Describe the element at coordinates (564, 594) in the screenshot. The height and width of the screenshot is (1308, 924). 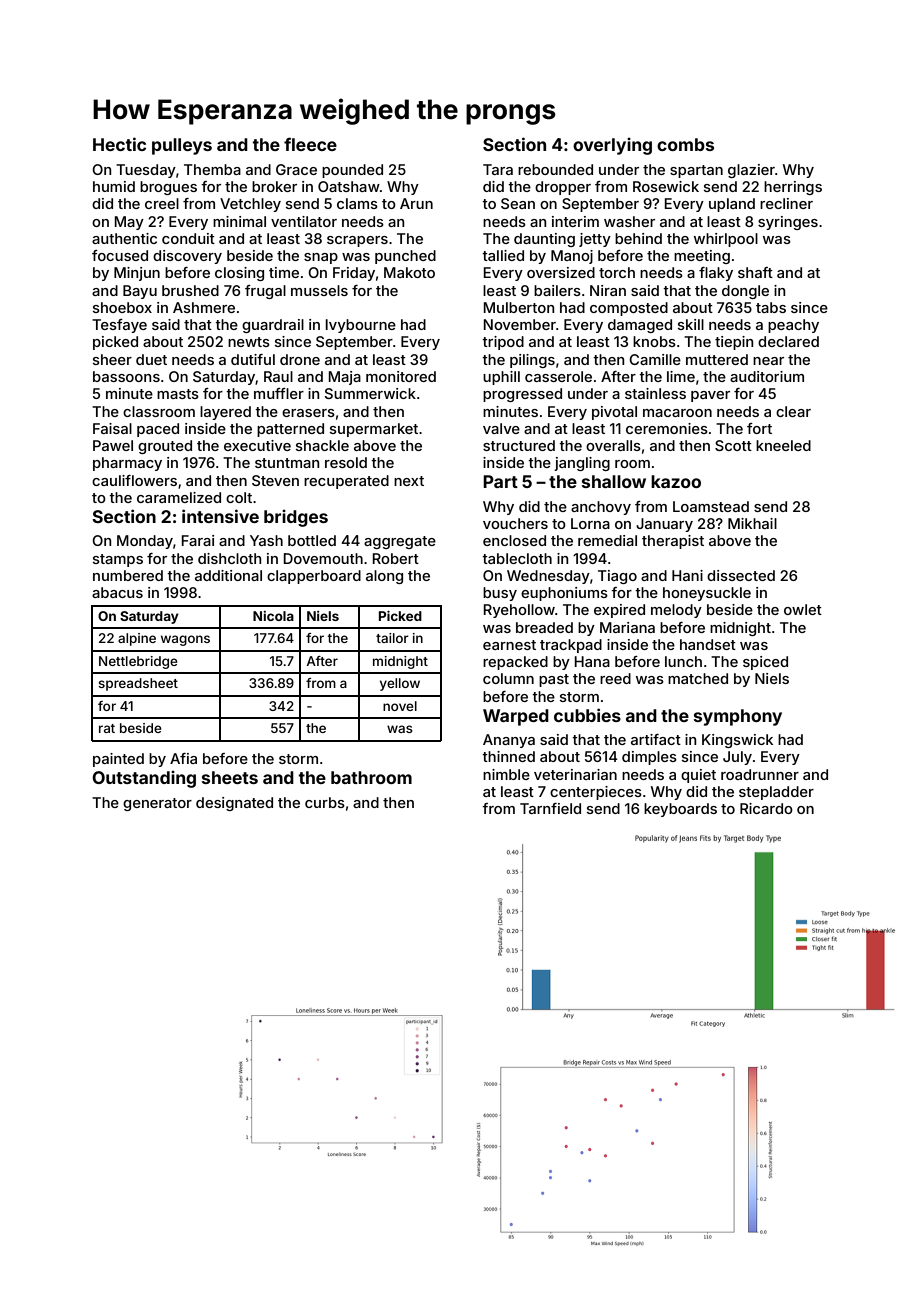
I see `euphoniums` at that location.
